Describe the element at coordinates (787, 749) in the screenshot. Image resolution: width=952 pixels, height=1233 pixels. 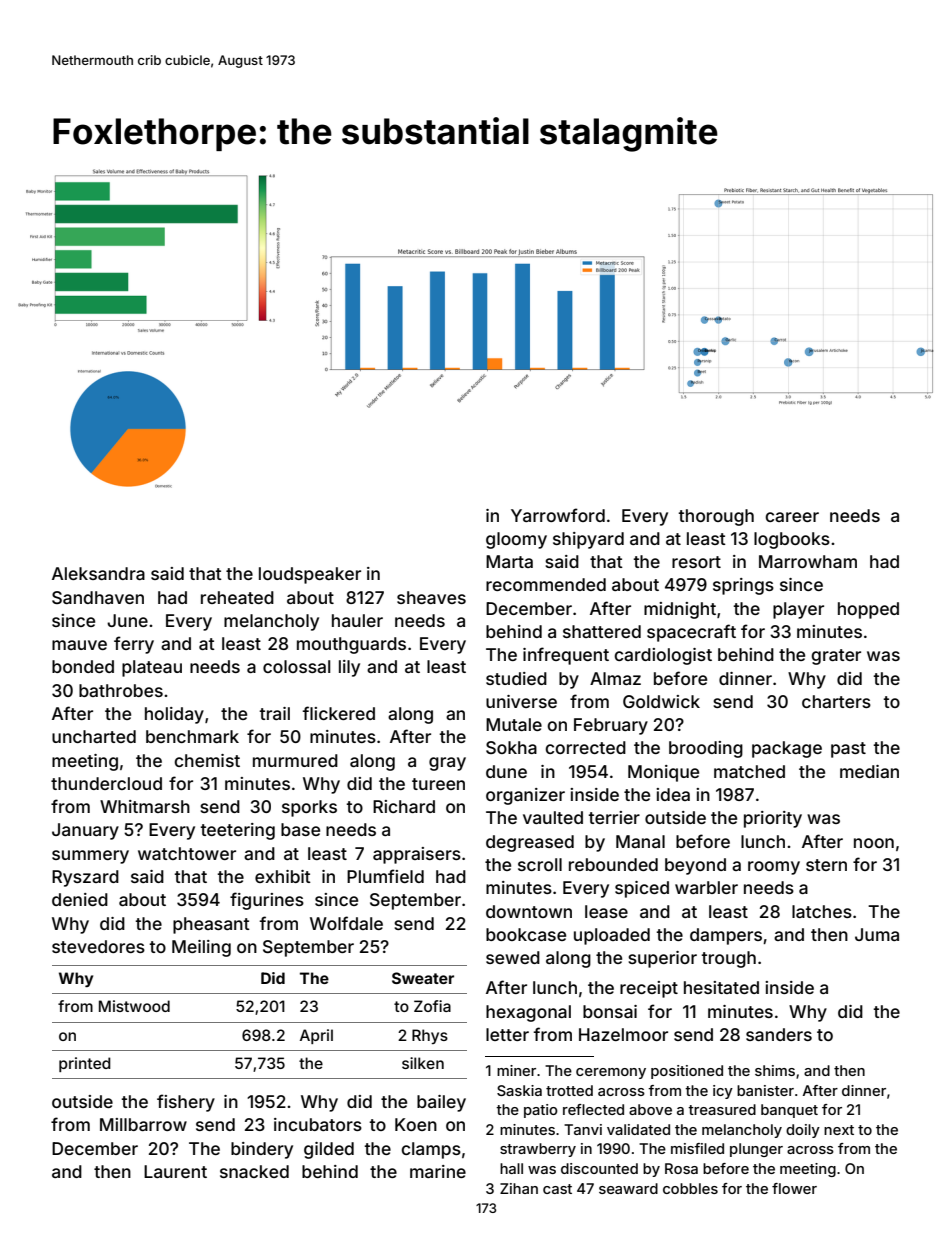
I see `package` at that location.
